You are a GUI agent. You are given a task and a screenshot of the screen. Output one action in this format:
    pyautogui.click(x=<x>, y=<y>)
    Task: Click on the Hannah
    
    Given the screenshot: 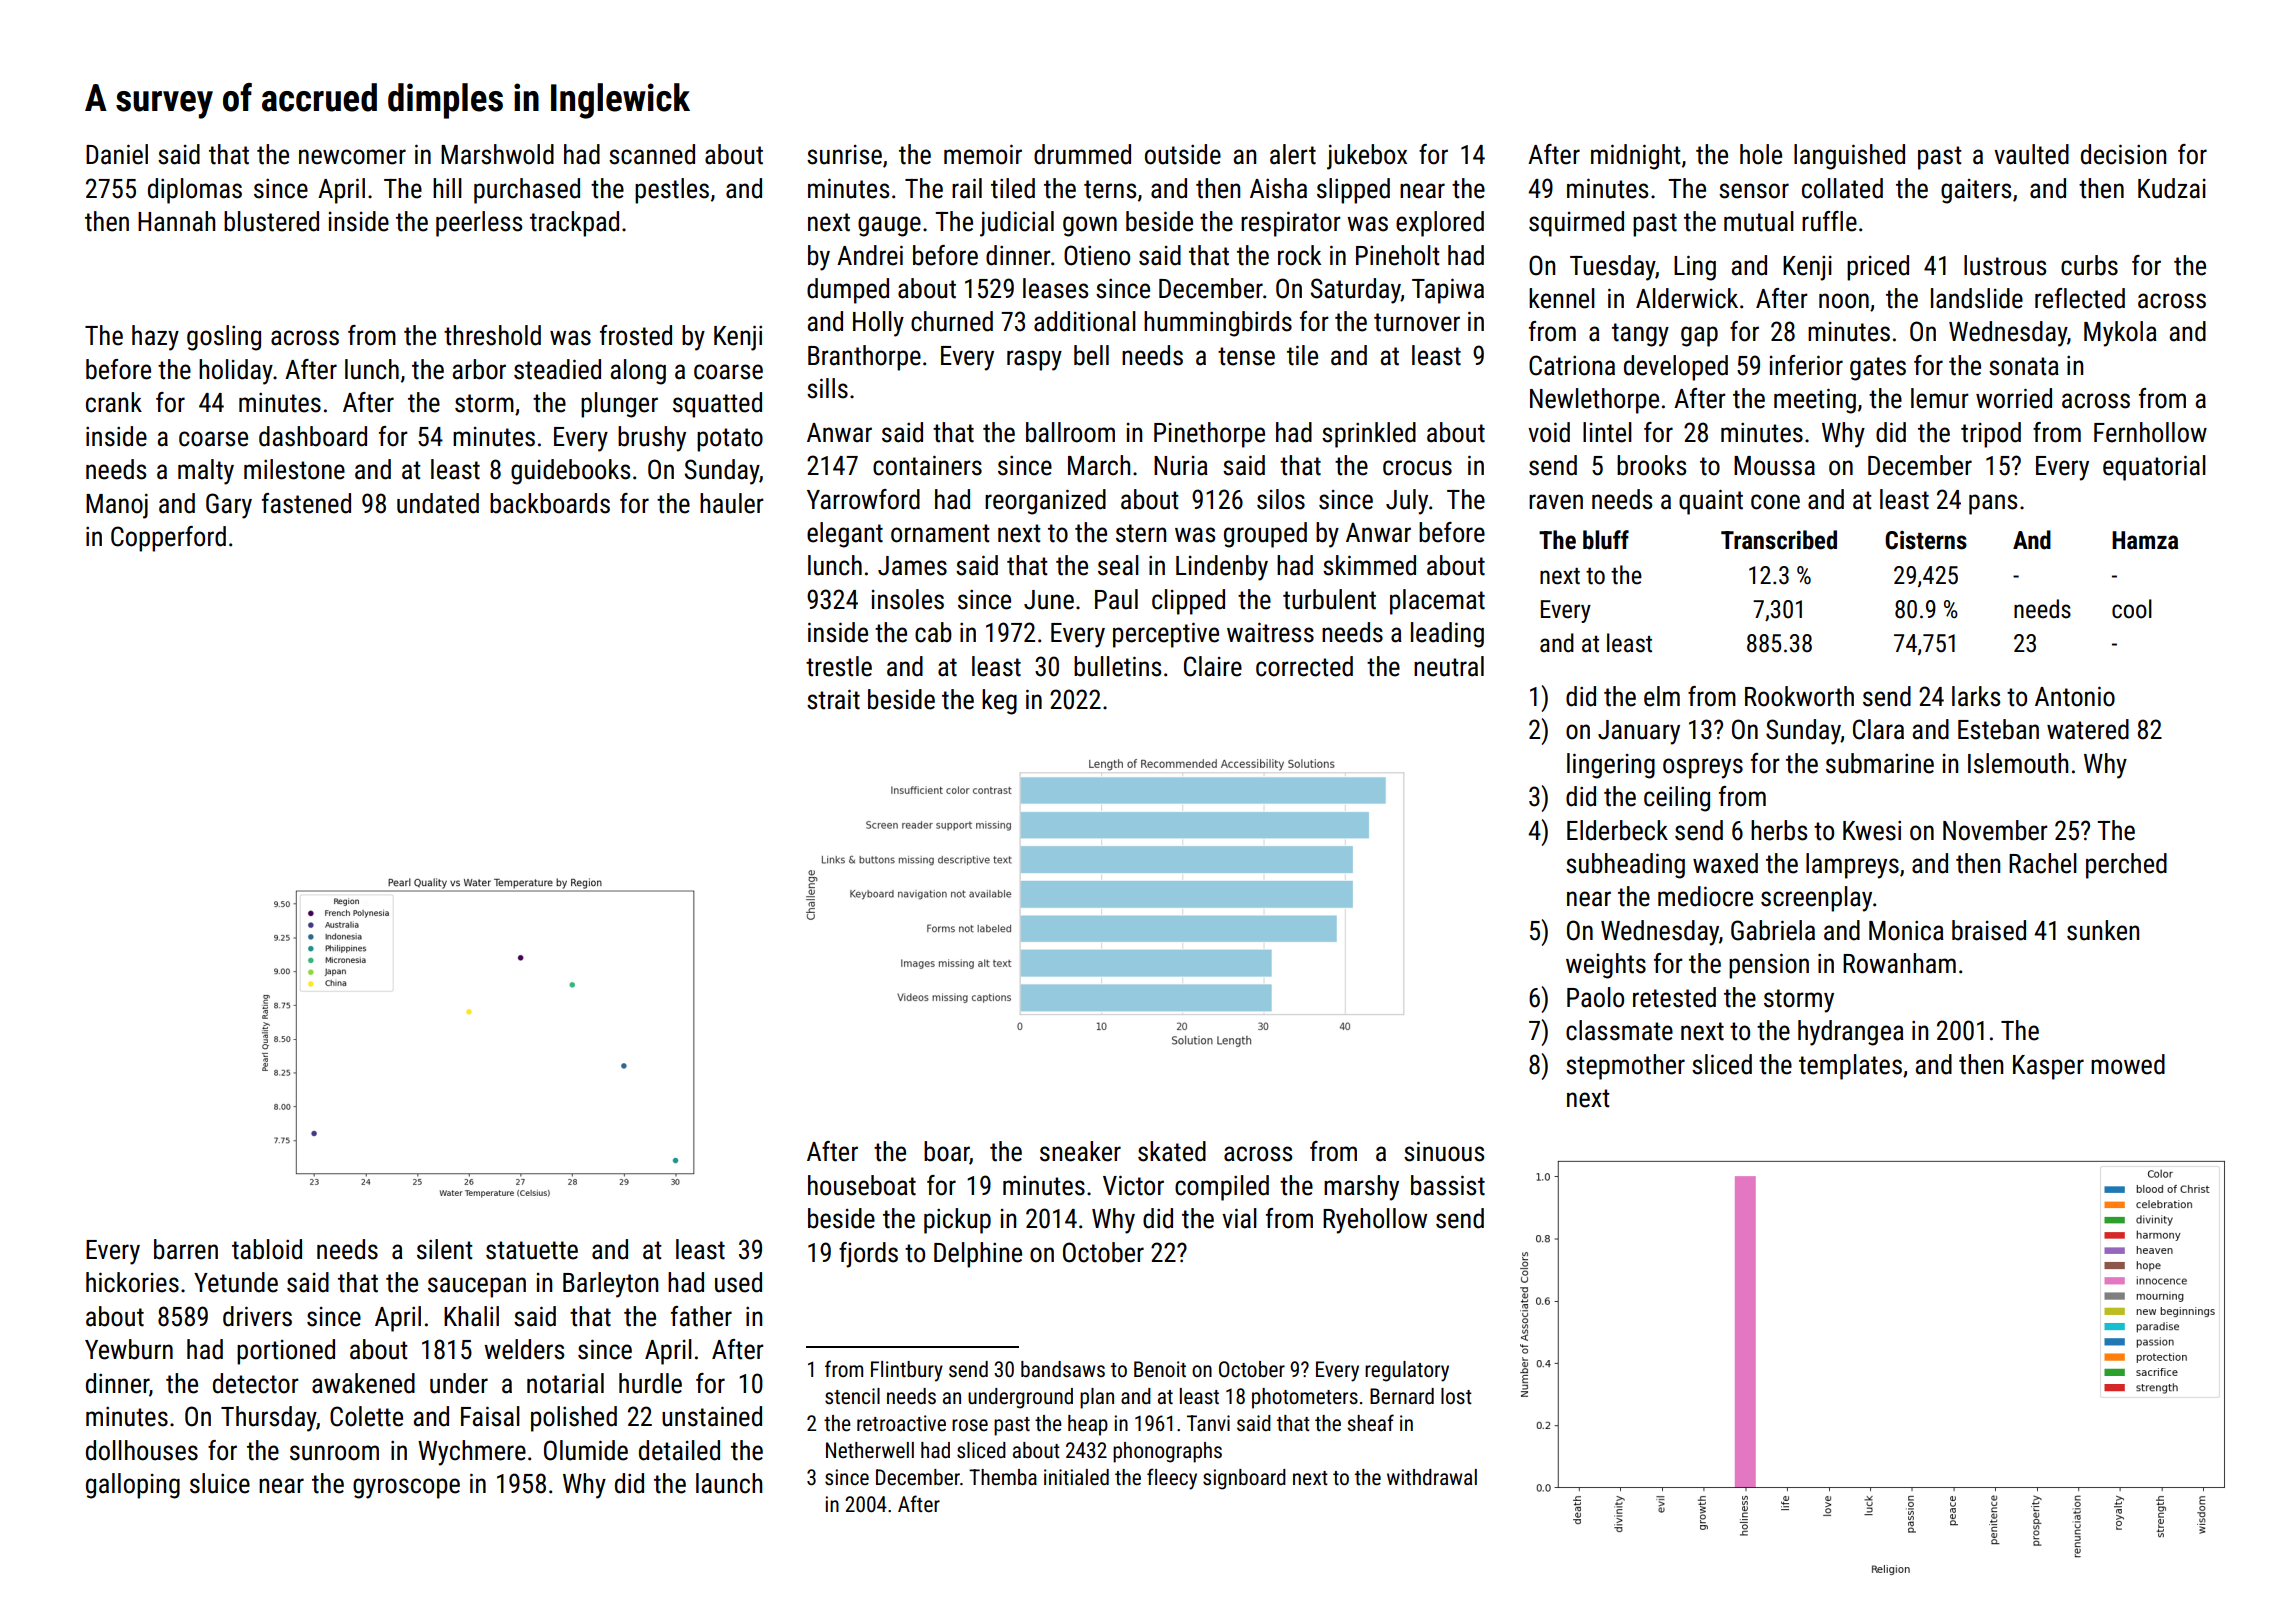 What is the action you would take?
    pyautogui.click(x=176, y=221)
